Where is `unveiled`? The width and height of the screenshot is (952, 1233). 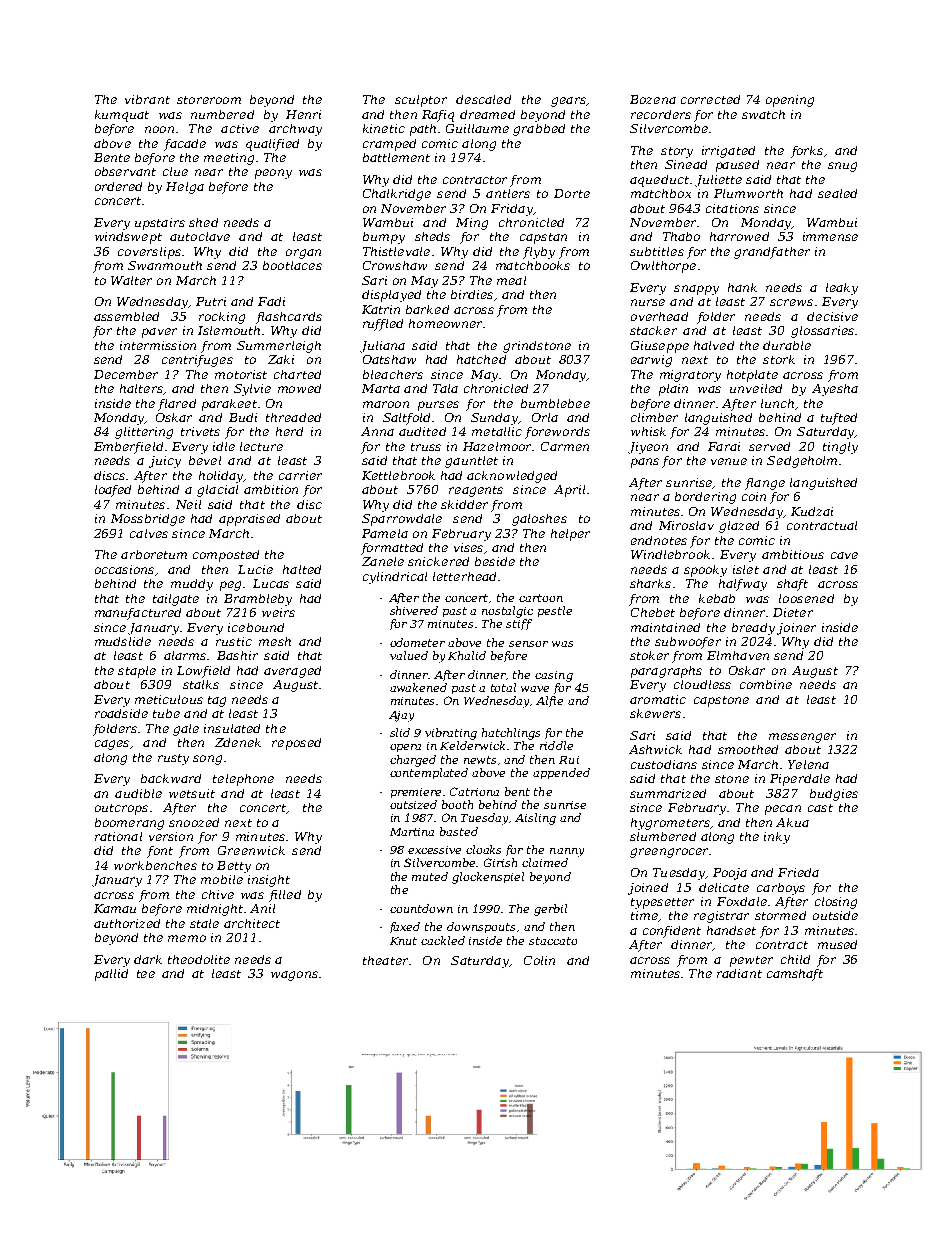
unveiled is located at coordinates (756, 388).
